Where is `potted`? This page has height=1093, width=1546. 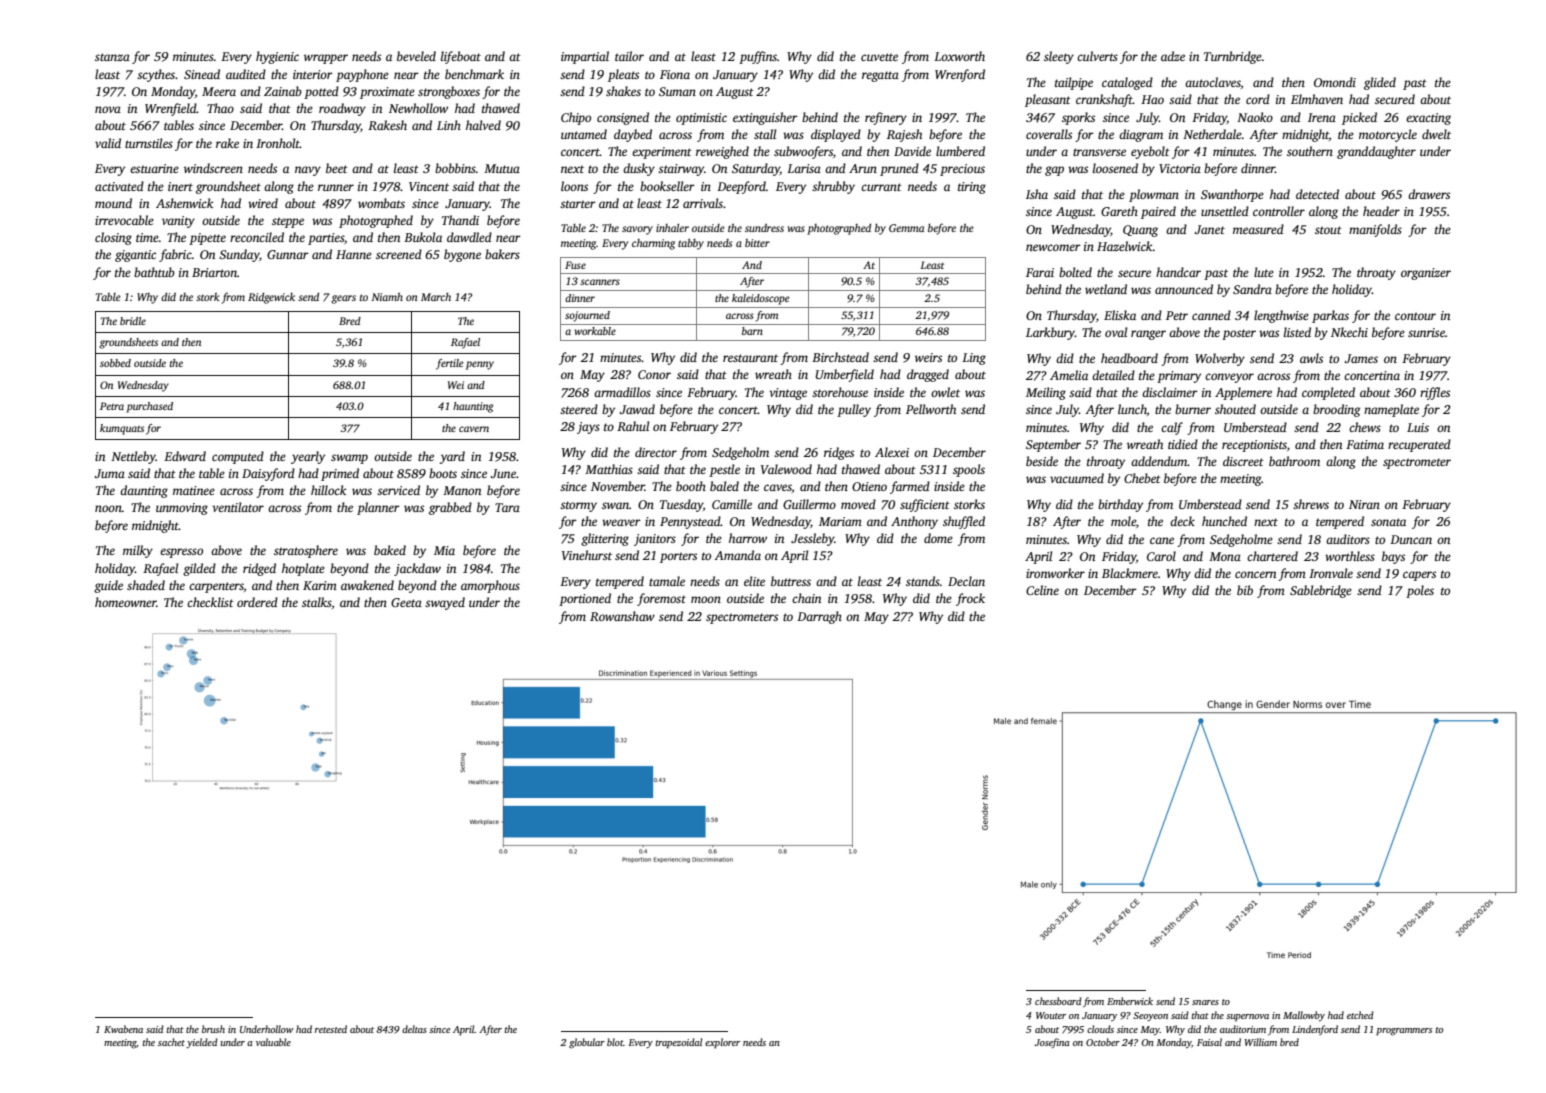 potted is located at coordinates (321, 92).
